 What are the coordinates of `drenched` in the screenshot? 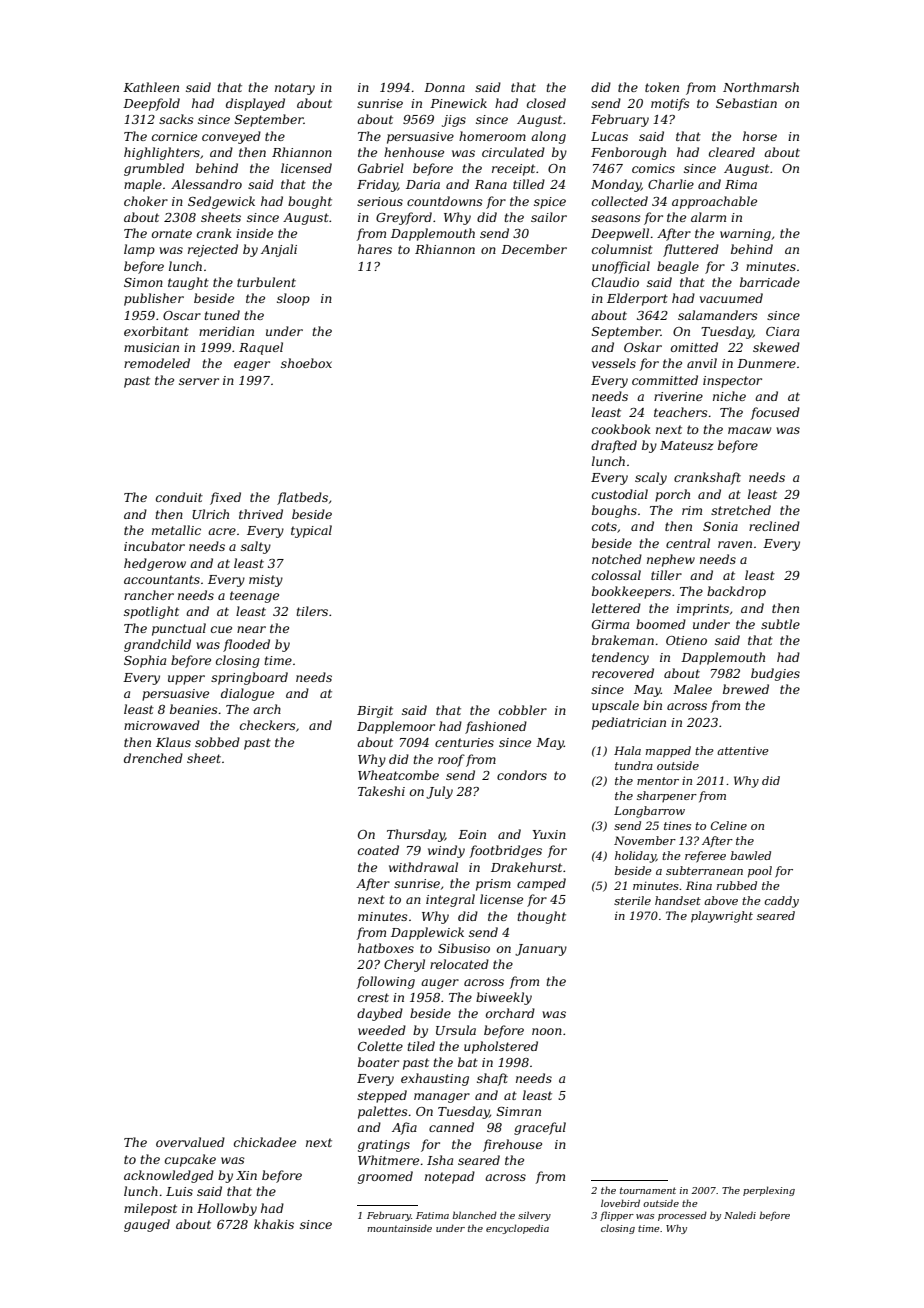 It's located at (153, 758).
